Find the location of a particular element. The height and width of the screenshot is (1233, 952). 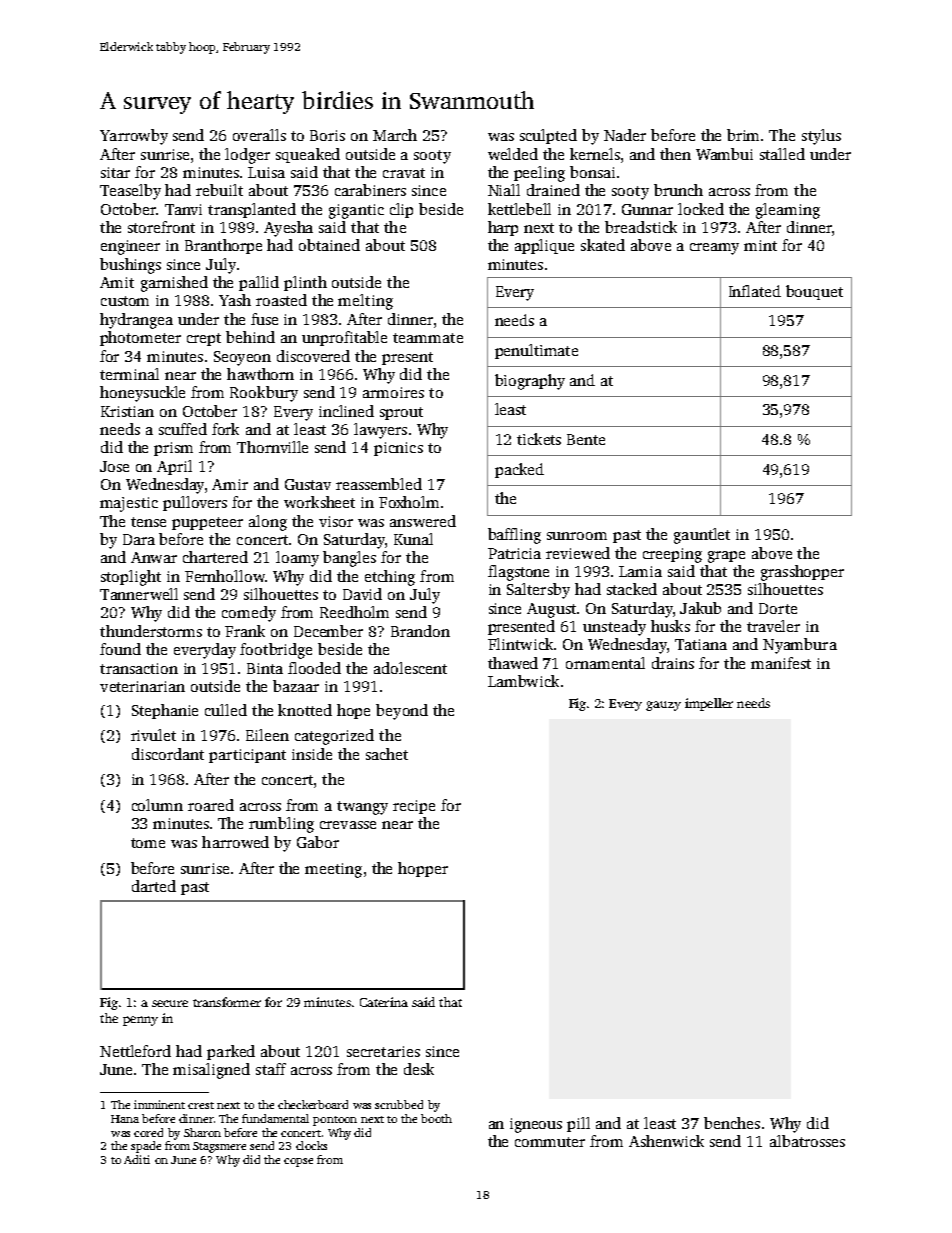

brim is located at coordinates (743, 135).
